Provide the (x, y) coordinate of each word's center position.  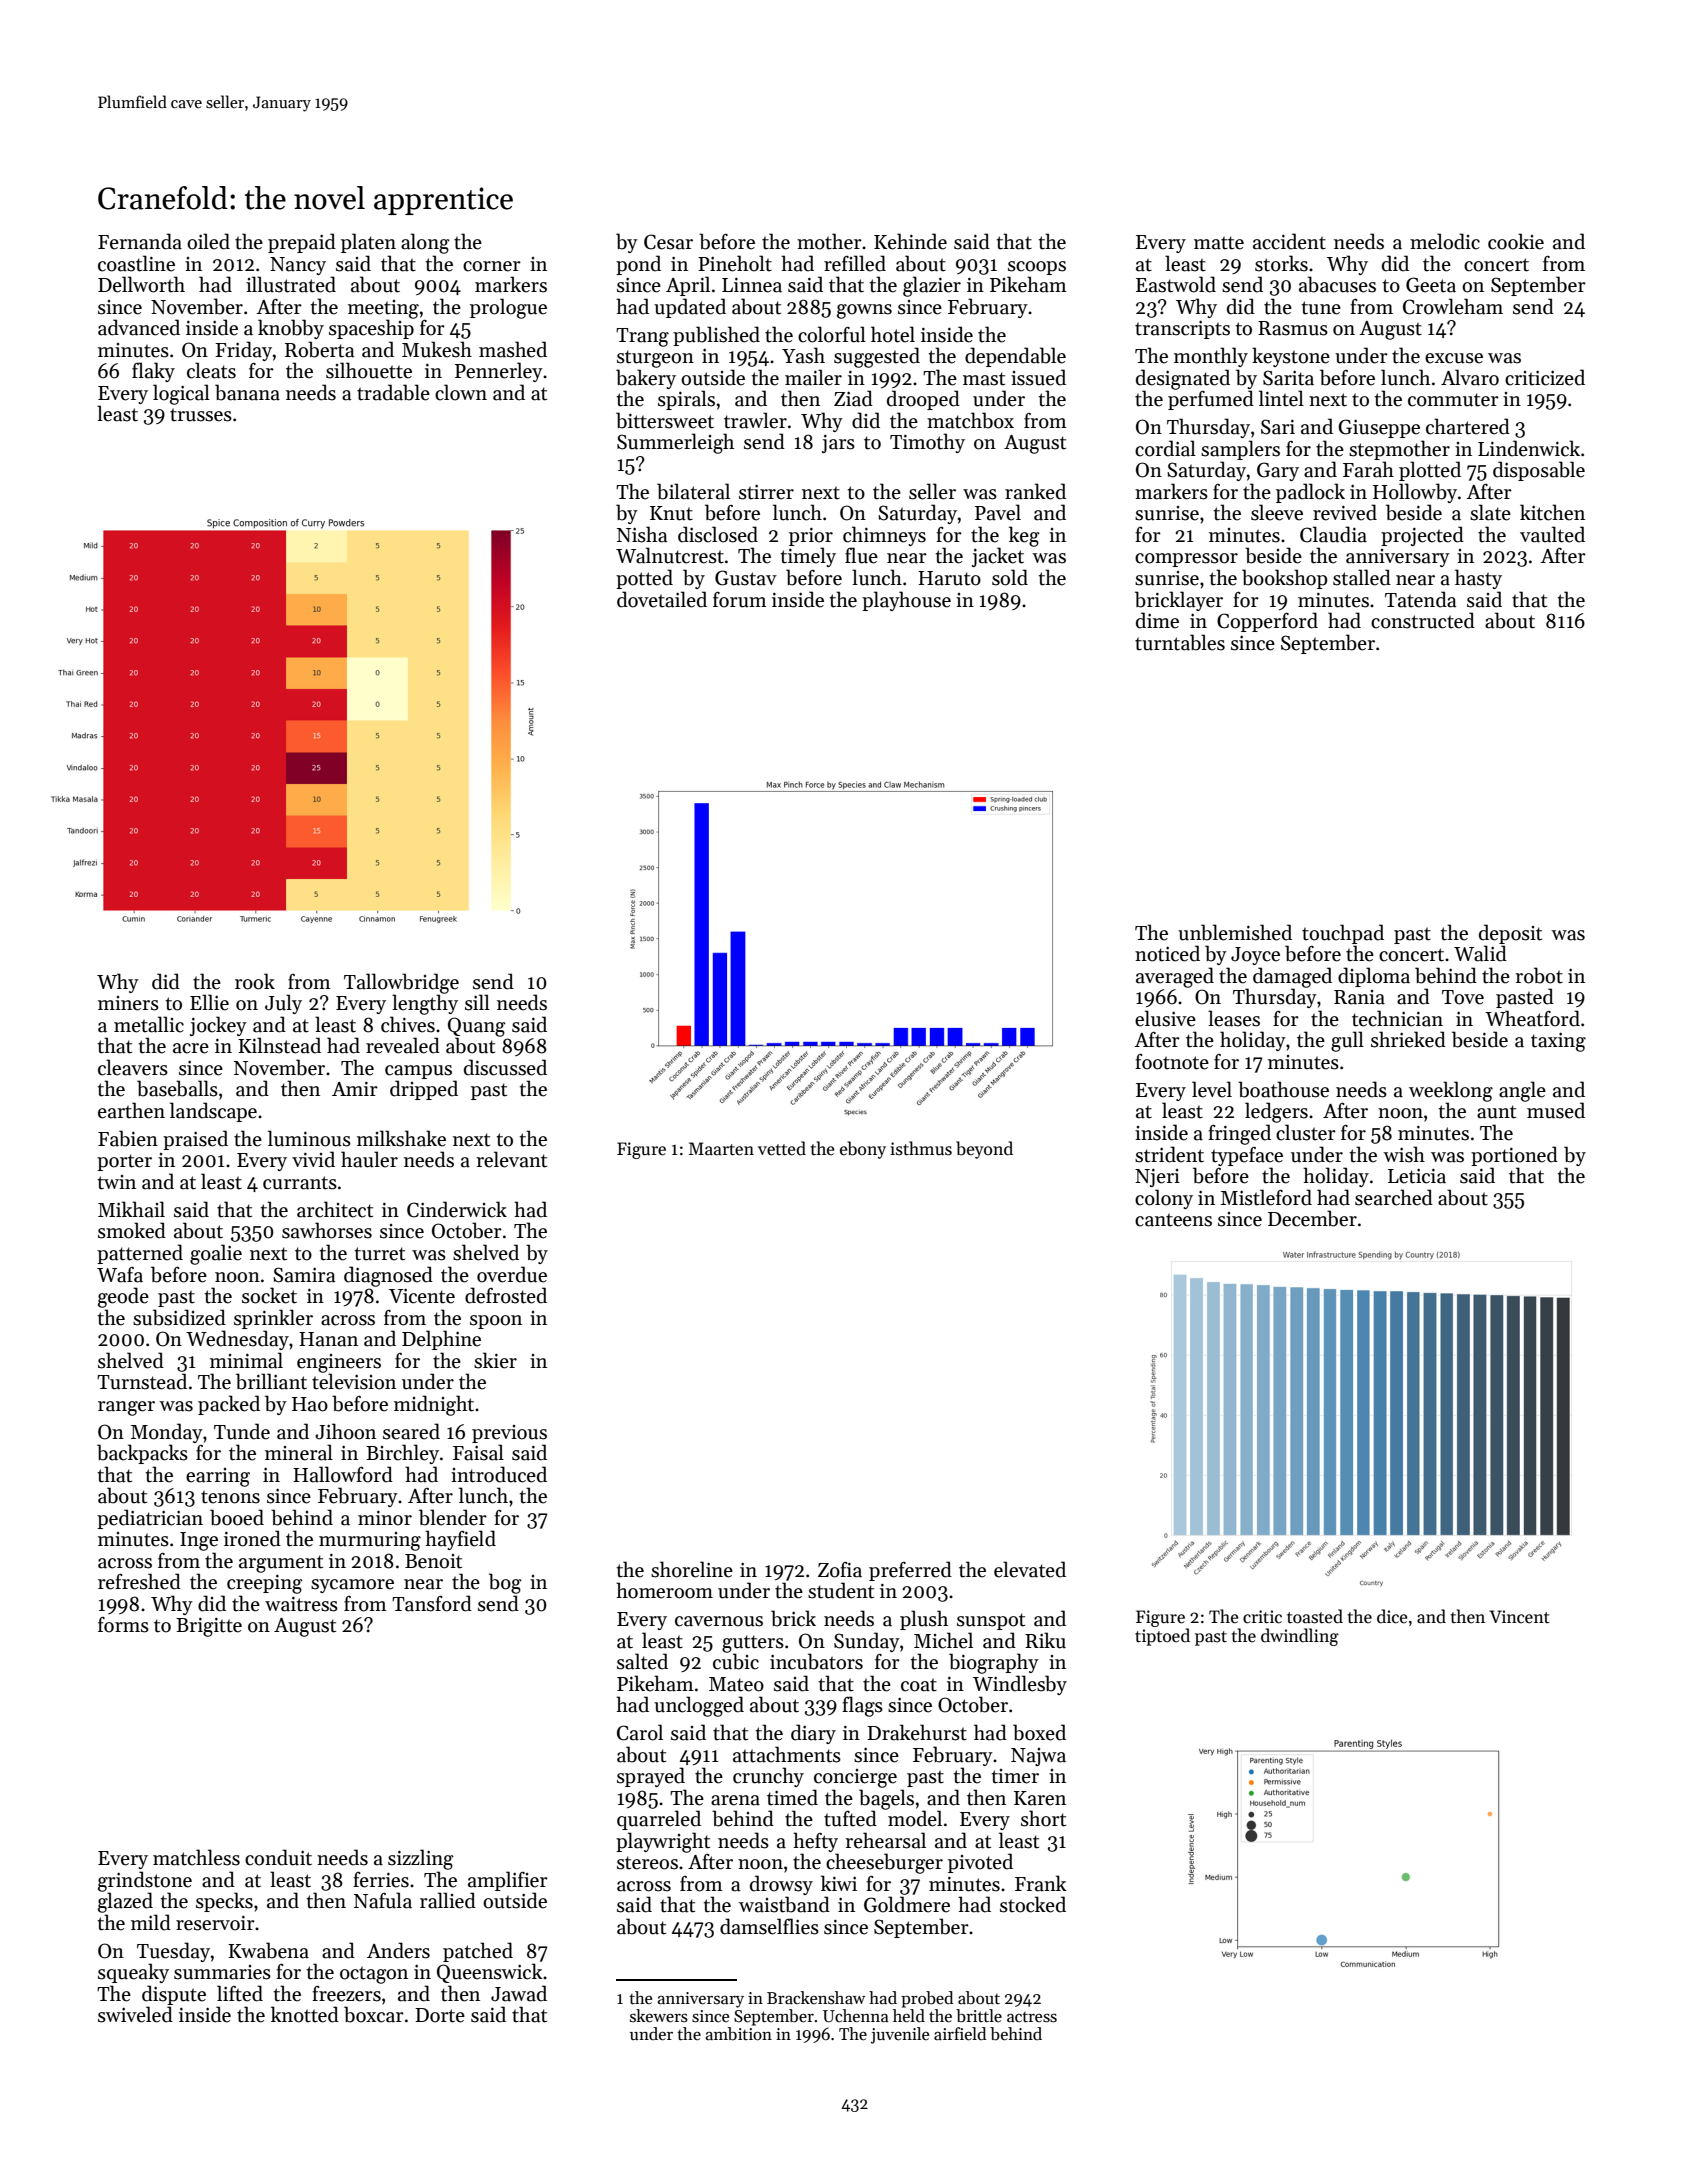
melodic (1445, 241)
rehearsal (885, 1840)
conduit (278, 1857)
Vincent (1519, 1617)
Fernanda (140, 241)
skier (495, 1360)
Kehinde (910, 241)
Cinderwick (457, 1209)
